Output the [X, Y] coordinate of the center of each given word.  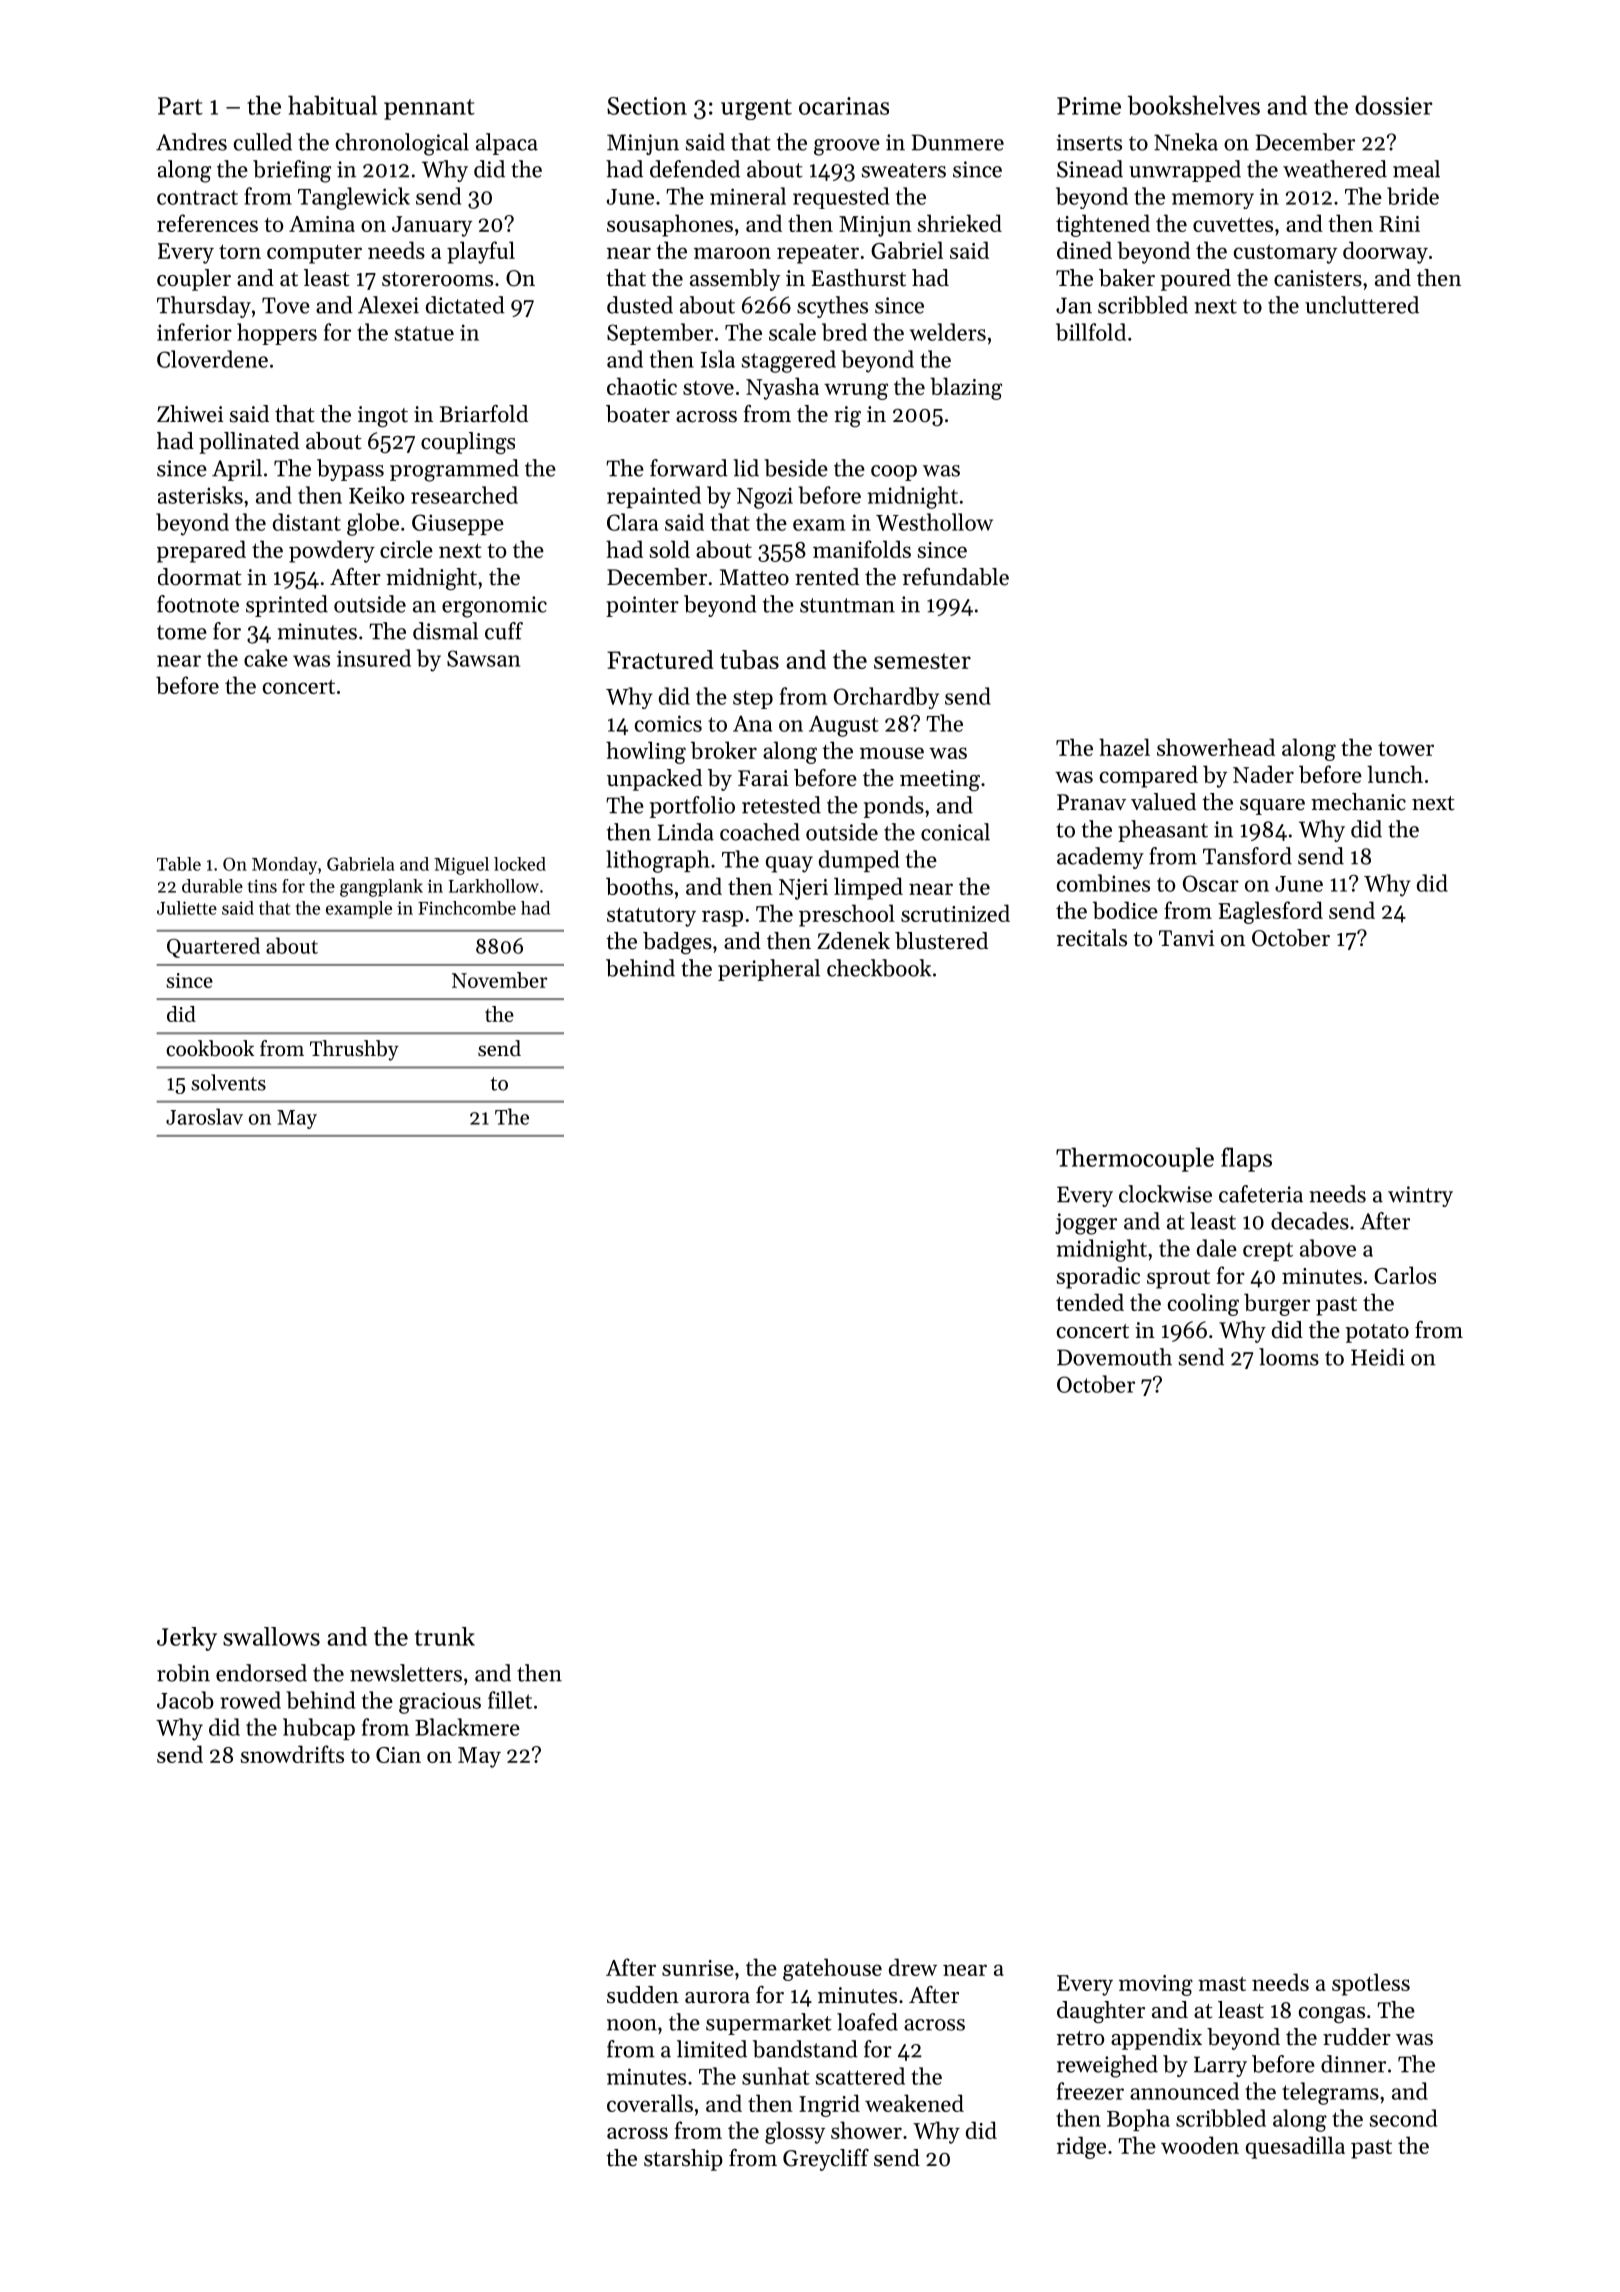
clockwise [1165, 1194]
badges [677, 943]
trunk [445, 1636]
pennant [429, 109]
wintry [1420, 1196]
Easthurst [859, 278]
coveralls [650, 2103]
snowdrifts [292, 1754]
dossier [1394, 105]
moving [1156, 1985]
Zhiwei [190, 414]
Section [647, 106]
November [499, 980]
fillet [510, 1700]
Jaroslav [204, 1116]
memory [1213, 201]
